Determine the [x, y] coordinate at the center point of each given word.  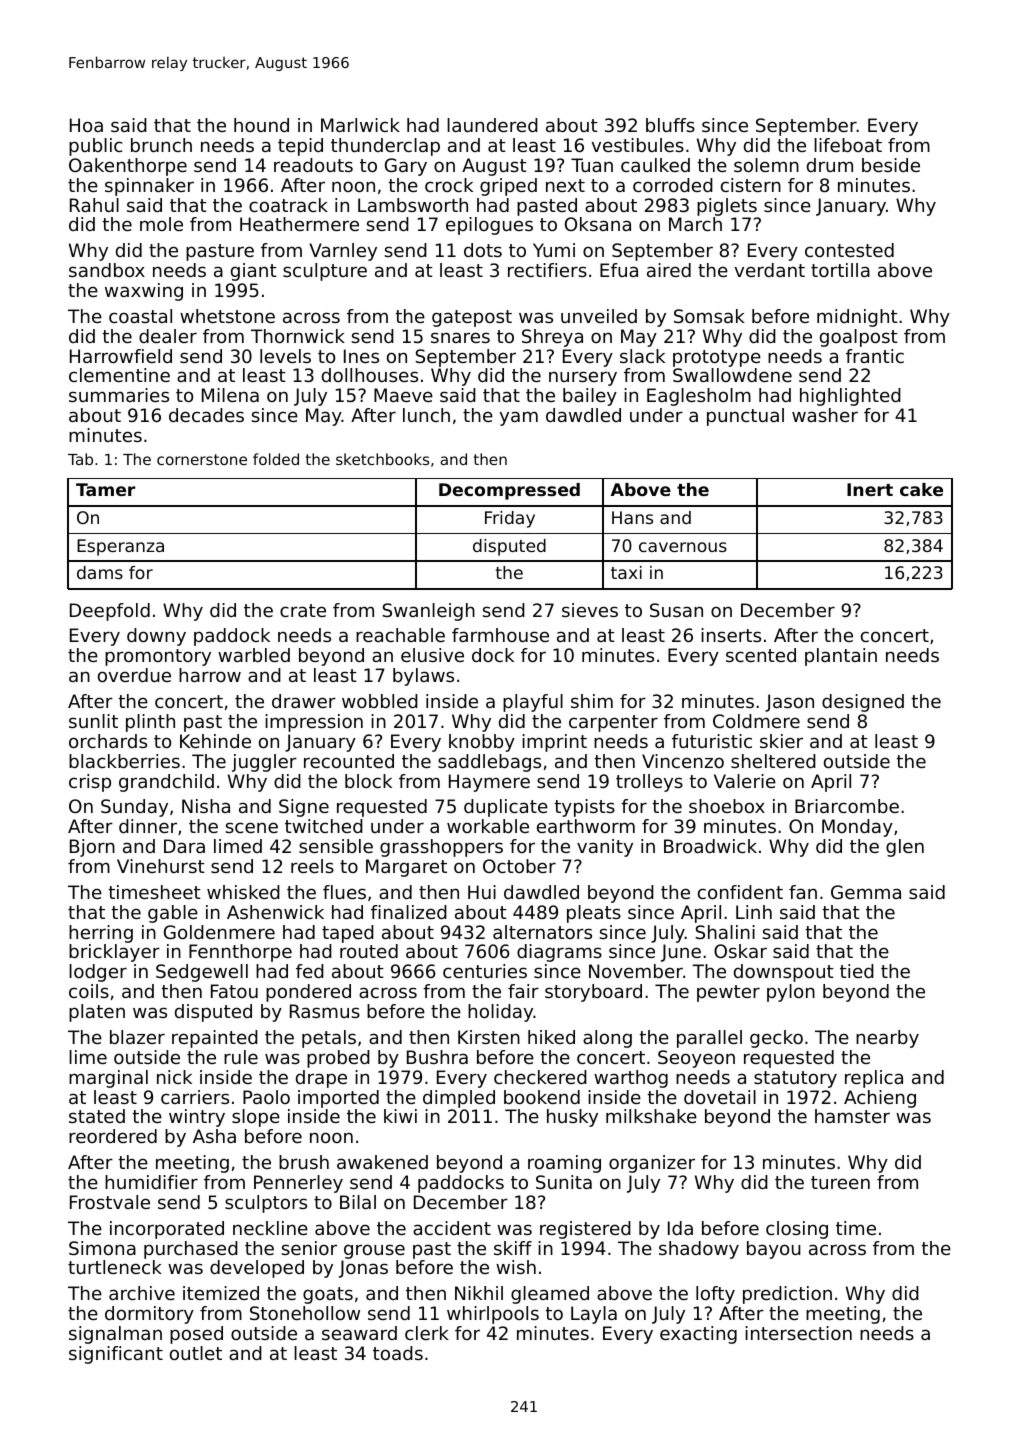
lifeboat [848, 145]
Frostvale [110, 1202]
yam [519, 418]
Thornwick [298, 336]
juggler [264, 763]
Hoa [86, 125]
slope [256, 1118]
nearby [887, 1039]
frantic [875, 356]
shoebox [727, 806]
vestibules [638, 145]
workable [488, 826]
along [607, 1039]
